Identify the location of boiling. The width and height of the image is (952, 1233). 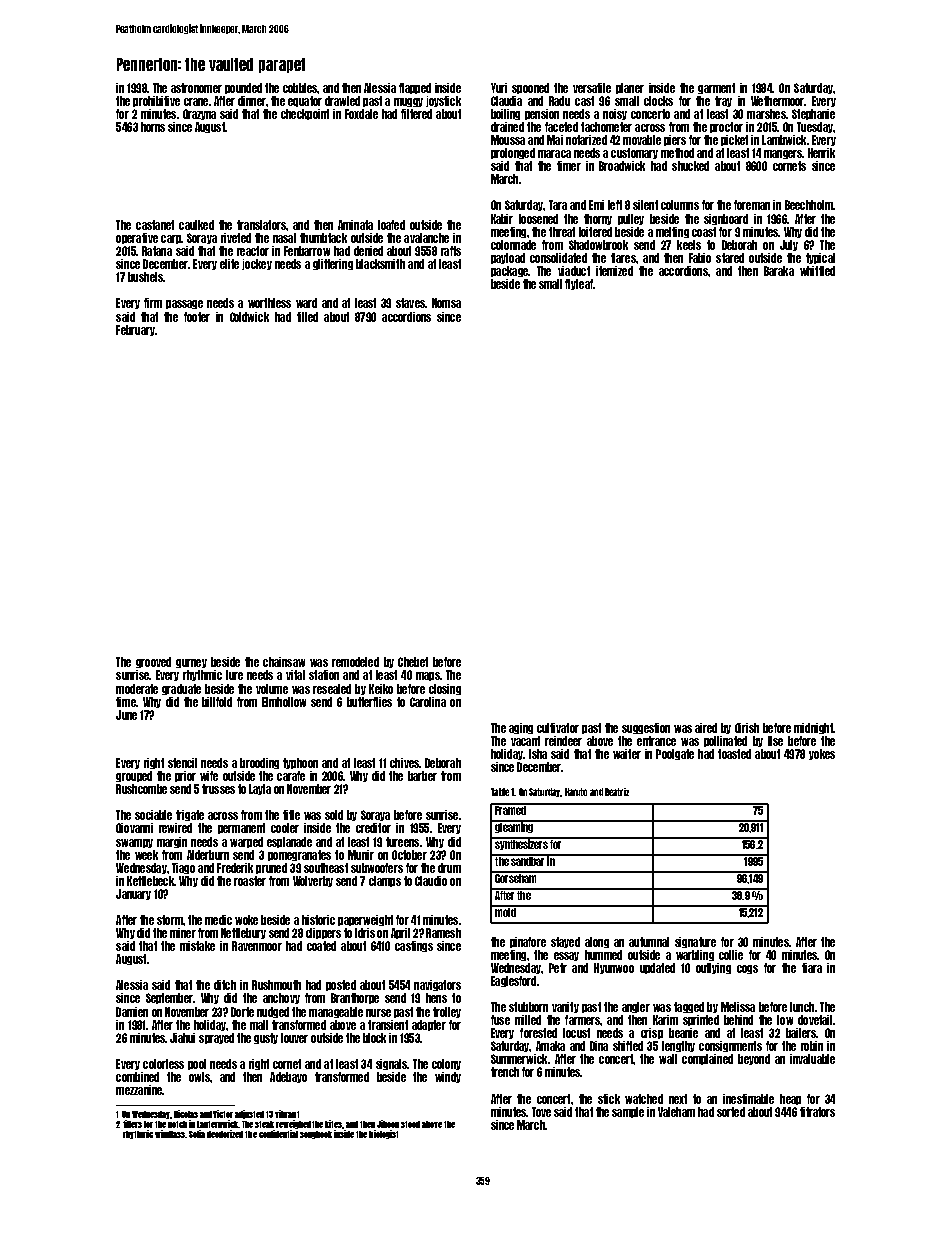
(505, 114).
